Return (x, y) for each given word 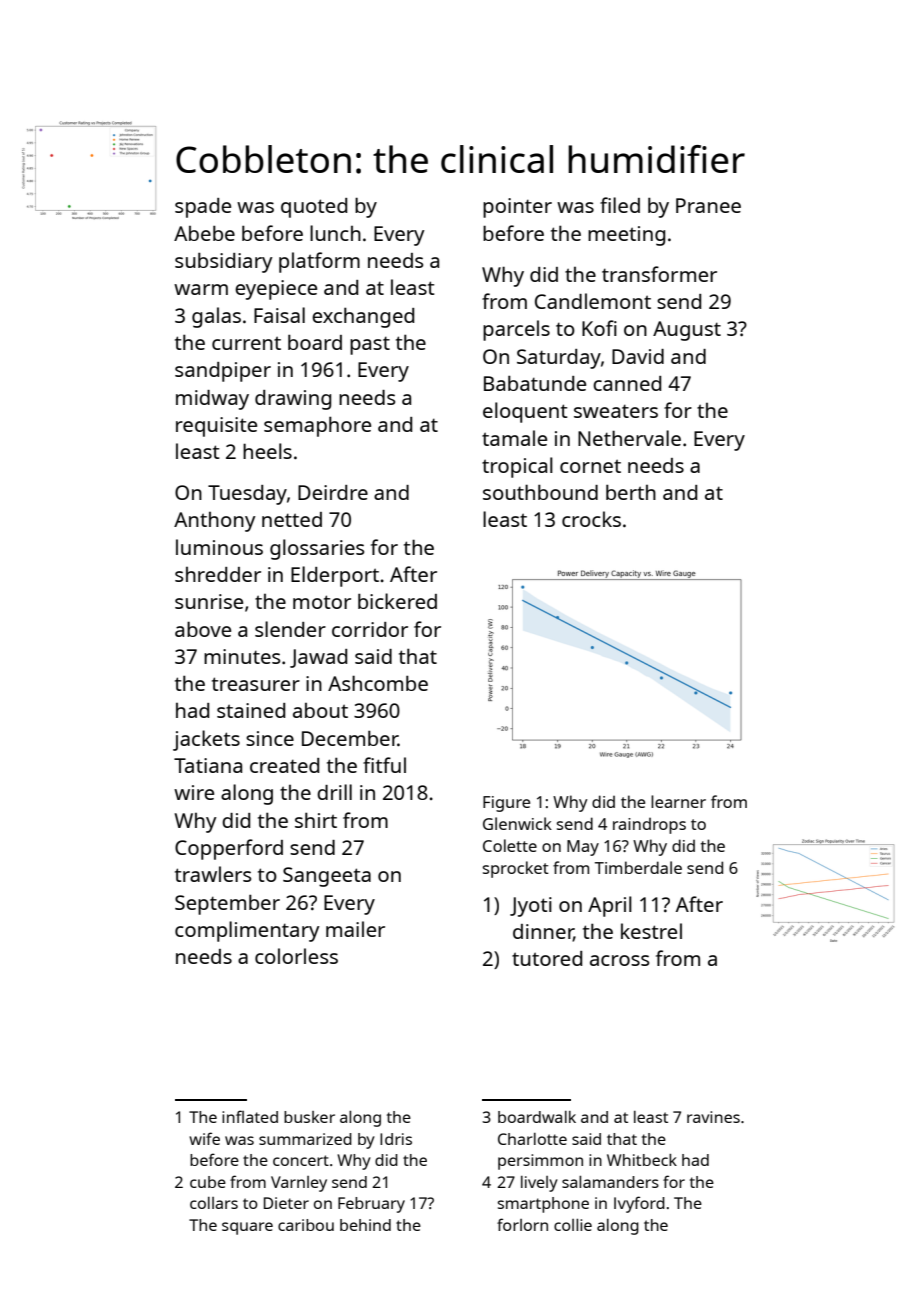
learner (678, 801)
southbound (540, 492)
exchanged (363, 317)
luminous (219, 547)
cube (208, 1182)
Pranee (708, 205)
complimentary (247, 931)
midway (212, 400)
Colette (510, 845)
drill (334, 792)
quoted (314, 208)
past (370, 345)
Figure (506, 804)
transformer (659, 274)
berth (631, 492)
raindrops (649, 826)
